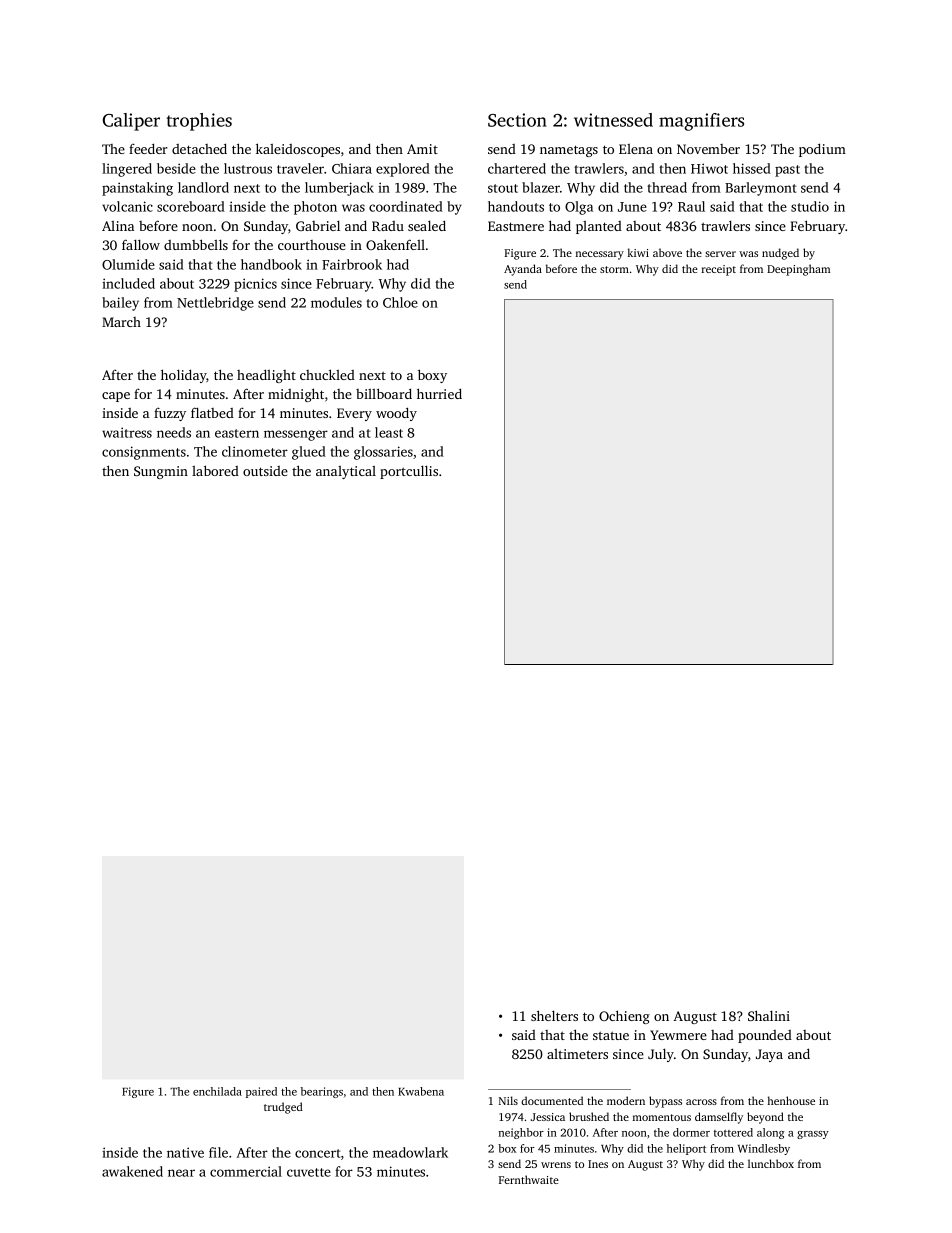  I want to click on enchilada, so click(217, 1091).
